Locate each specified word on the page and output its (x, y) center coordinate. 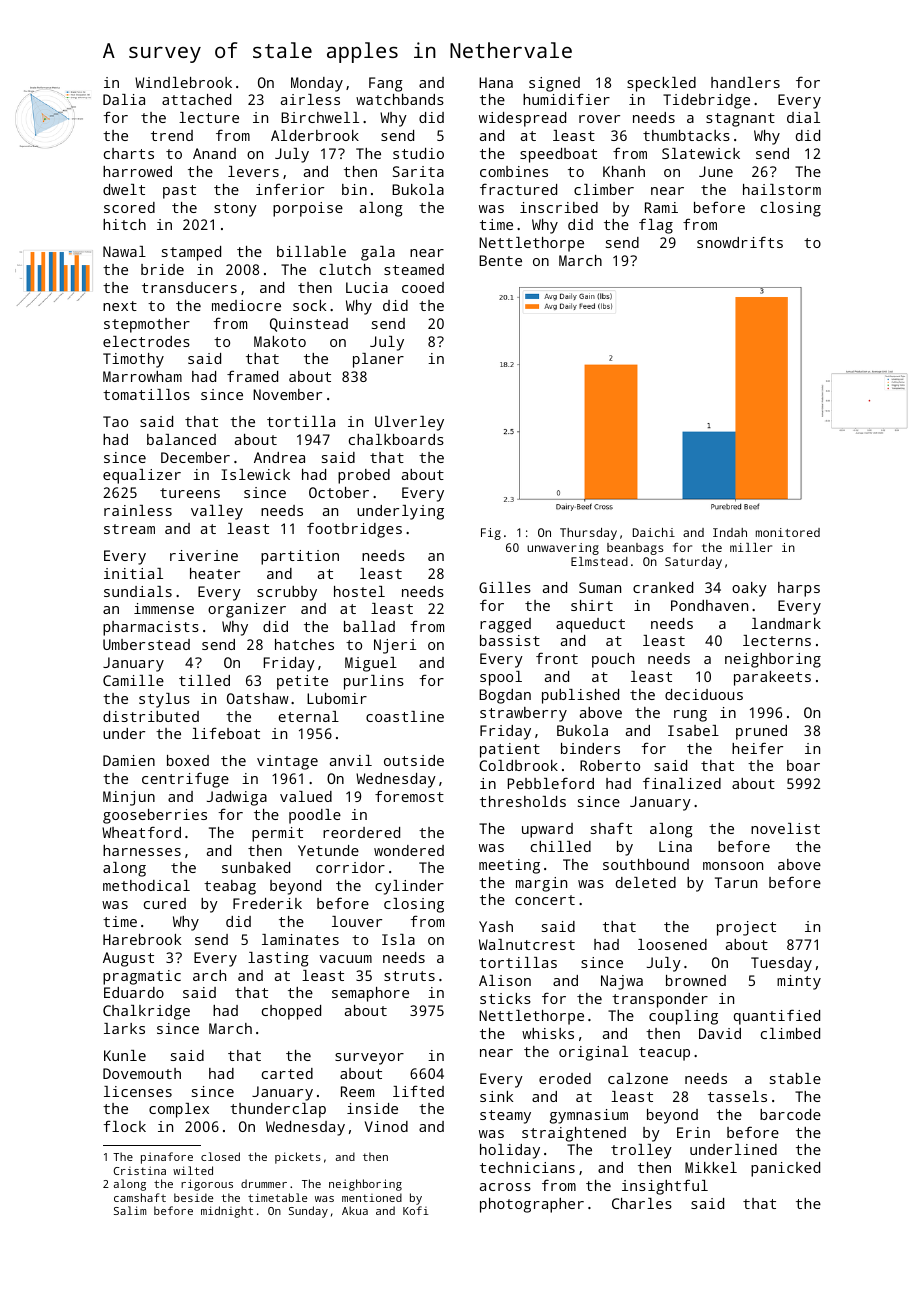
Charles (642, 1203)
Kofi (416, 1210)
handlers (745, 82)
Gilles (505, 587)
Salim (130, 1210)
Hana (496, 82)
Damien (129, 760)
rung (690, 716)
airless (310, 99)
